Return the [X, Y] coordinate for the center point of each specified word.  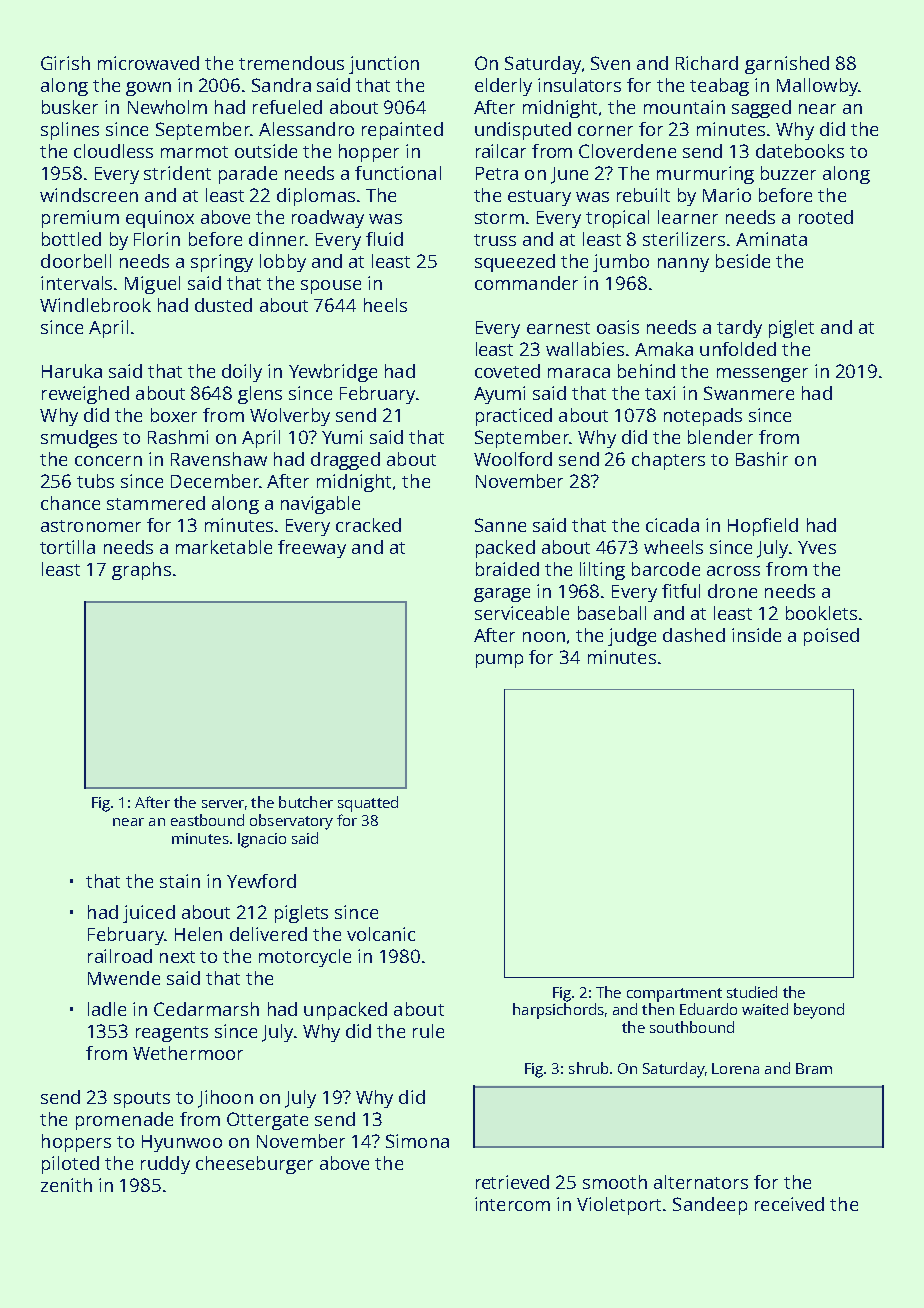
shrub [588, 1068]
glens [260, 395]
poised [831, 637]
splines [70, 131]
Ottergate [267, 1121]
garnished [787, 65]
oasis [618, 327]
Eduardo [708, 1009]
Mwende [124, 978]
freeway [312, 549]
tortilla [67, 547]
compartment [674, 995]
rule [428, 1031]
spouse [331, 287]
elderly [503, 87]
